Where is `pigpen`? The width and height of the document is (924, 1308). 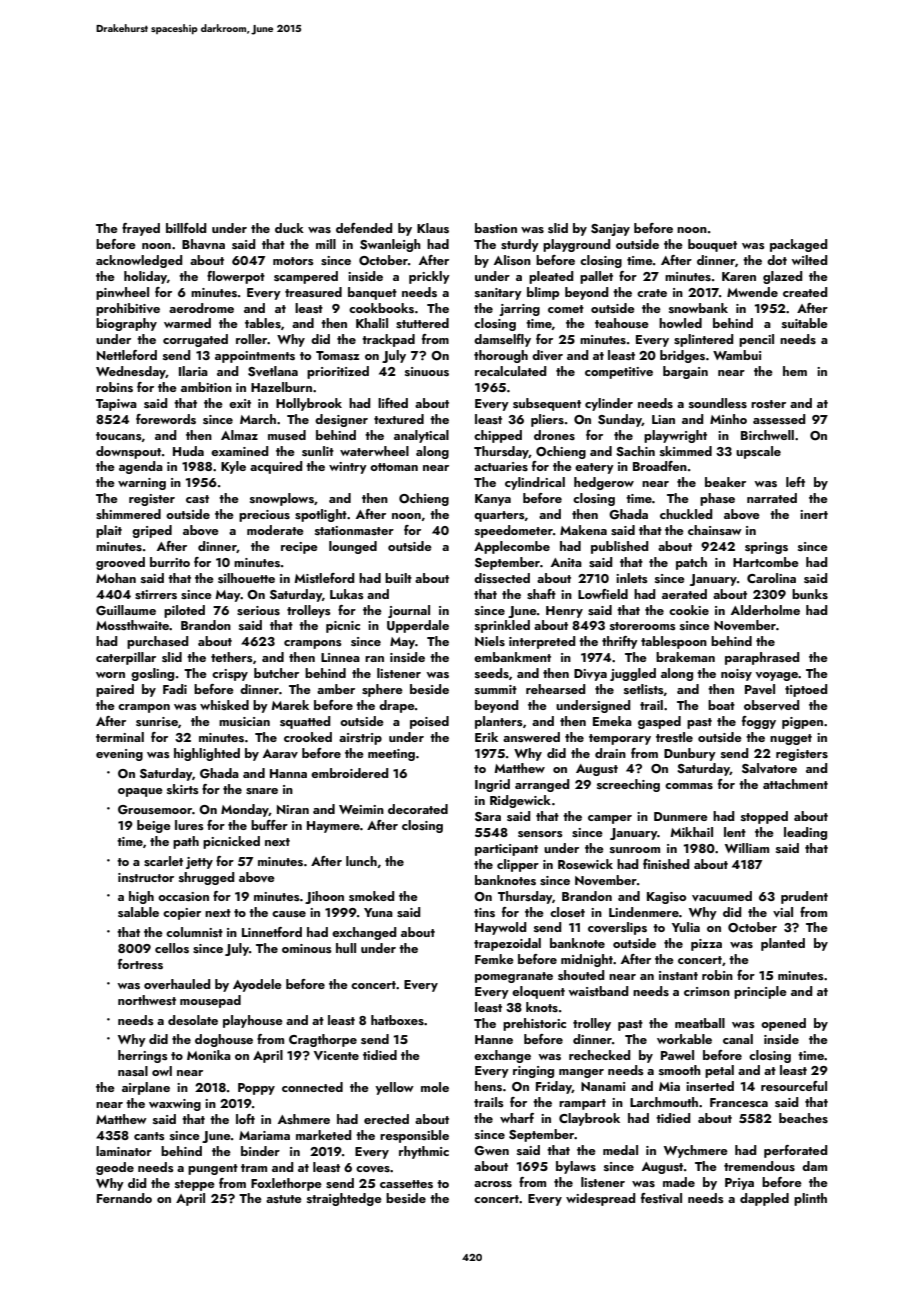
pigpen is located at coordinates (802, 723).
